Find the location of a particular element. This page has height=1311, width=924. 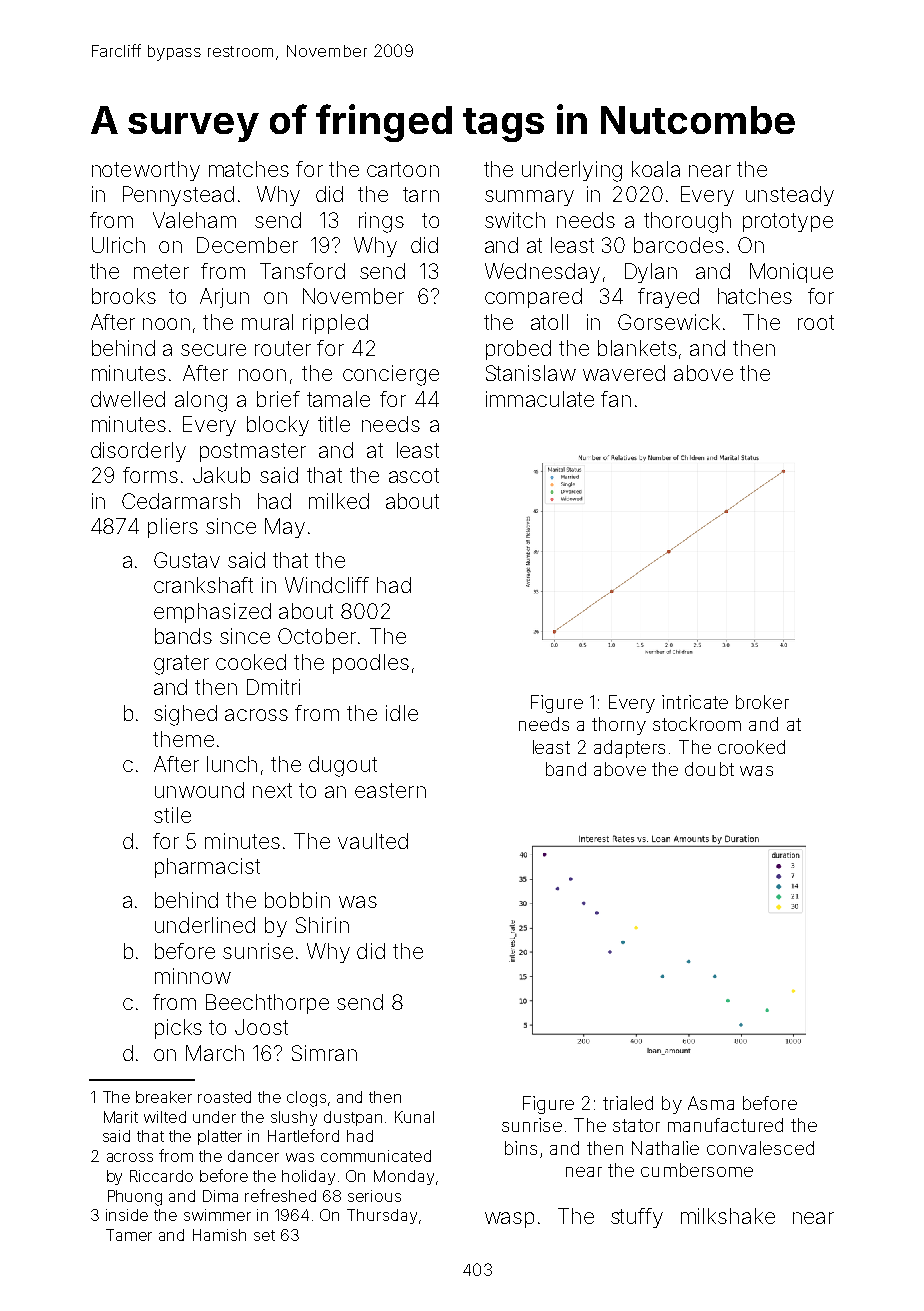

Windcliff is located at coordinates (327, 585).
